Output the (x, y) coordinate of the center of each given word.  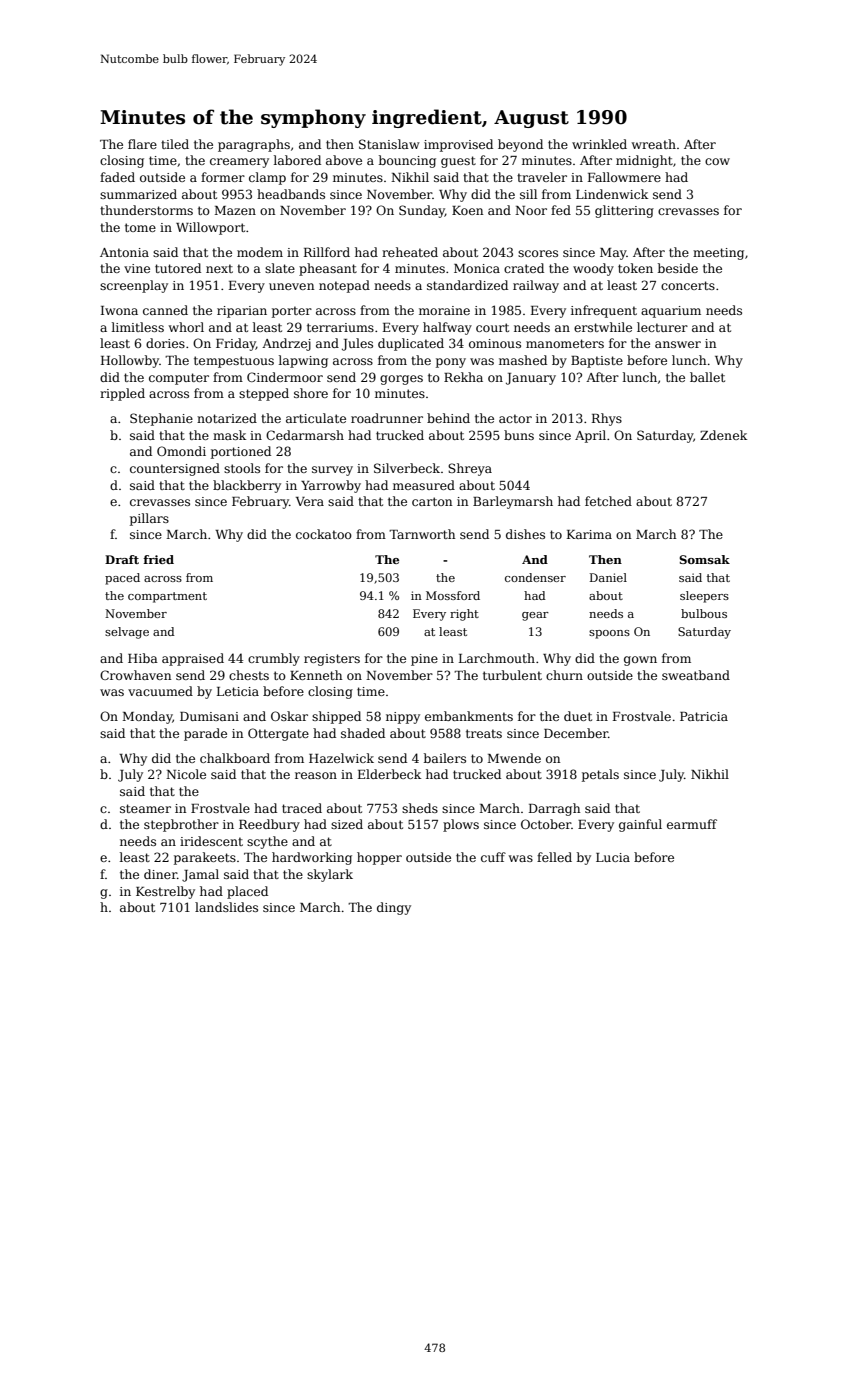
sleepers (704, 597)
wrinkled (599, 144)
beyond (520, 145)
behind (448, 418)
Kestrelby (165, 892)
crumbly (274, 659)
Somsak (704, 559)
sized (347, 824)
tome (140, 227)
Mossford (453, 595)
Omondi (181, 451)
